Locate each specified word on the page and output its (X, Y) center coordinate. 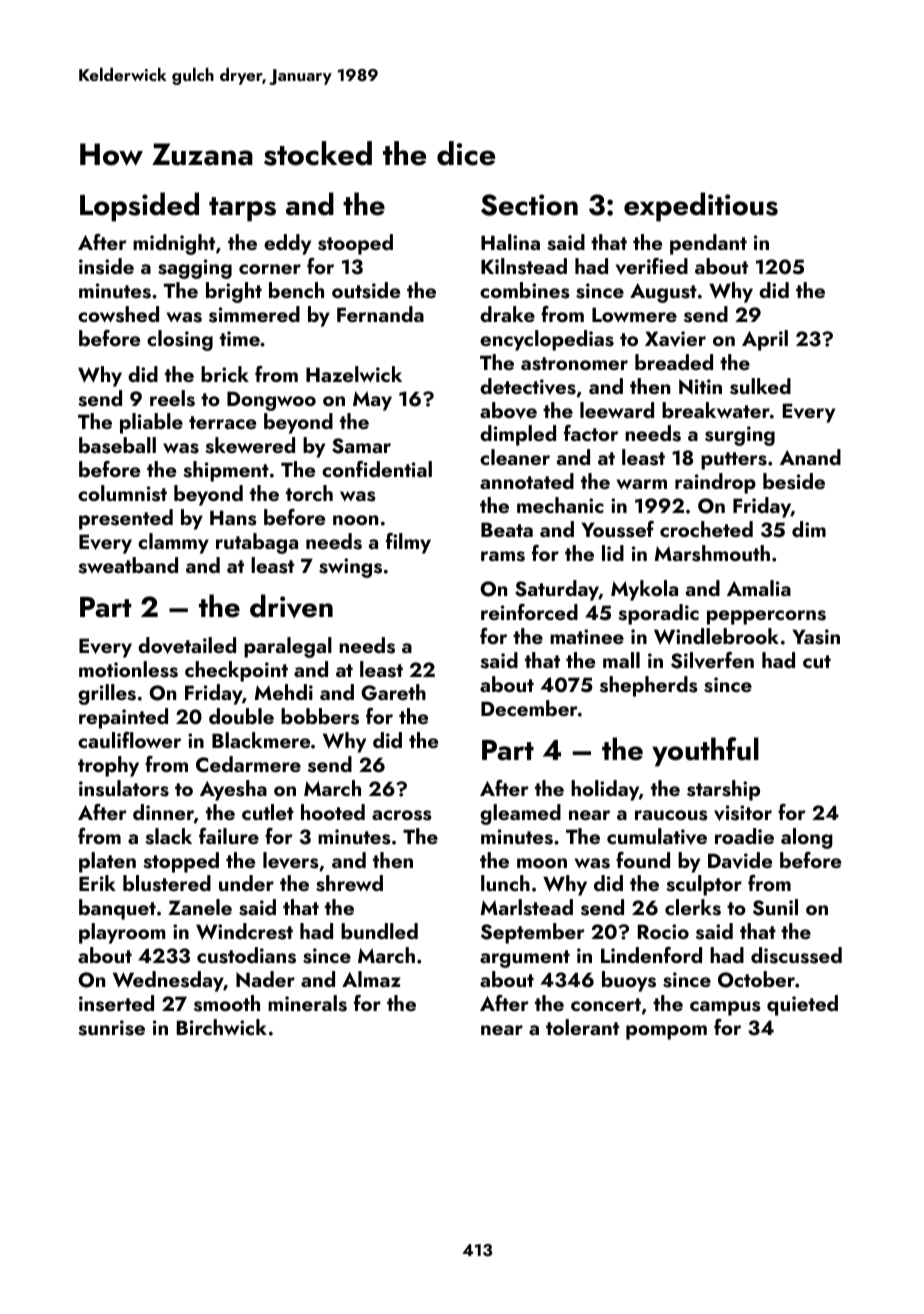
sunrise (111, 1028)
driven (291, 606)
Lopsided (139, 207)
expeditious (701, 207)
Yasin (816, 637)
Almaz (371, 979)
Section (529, 205)
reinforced (529, 612)
